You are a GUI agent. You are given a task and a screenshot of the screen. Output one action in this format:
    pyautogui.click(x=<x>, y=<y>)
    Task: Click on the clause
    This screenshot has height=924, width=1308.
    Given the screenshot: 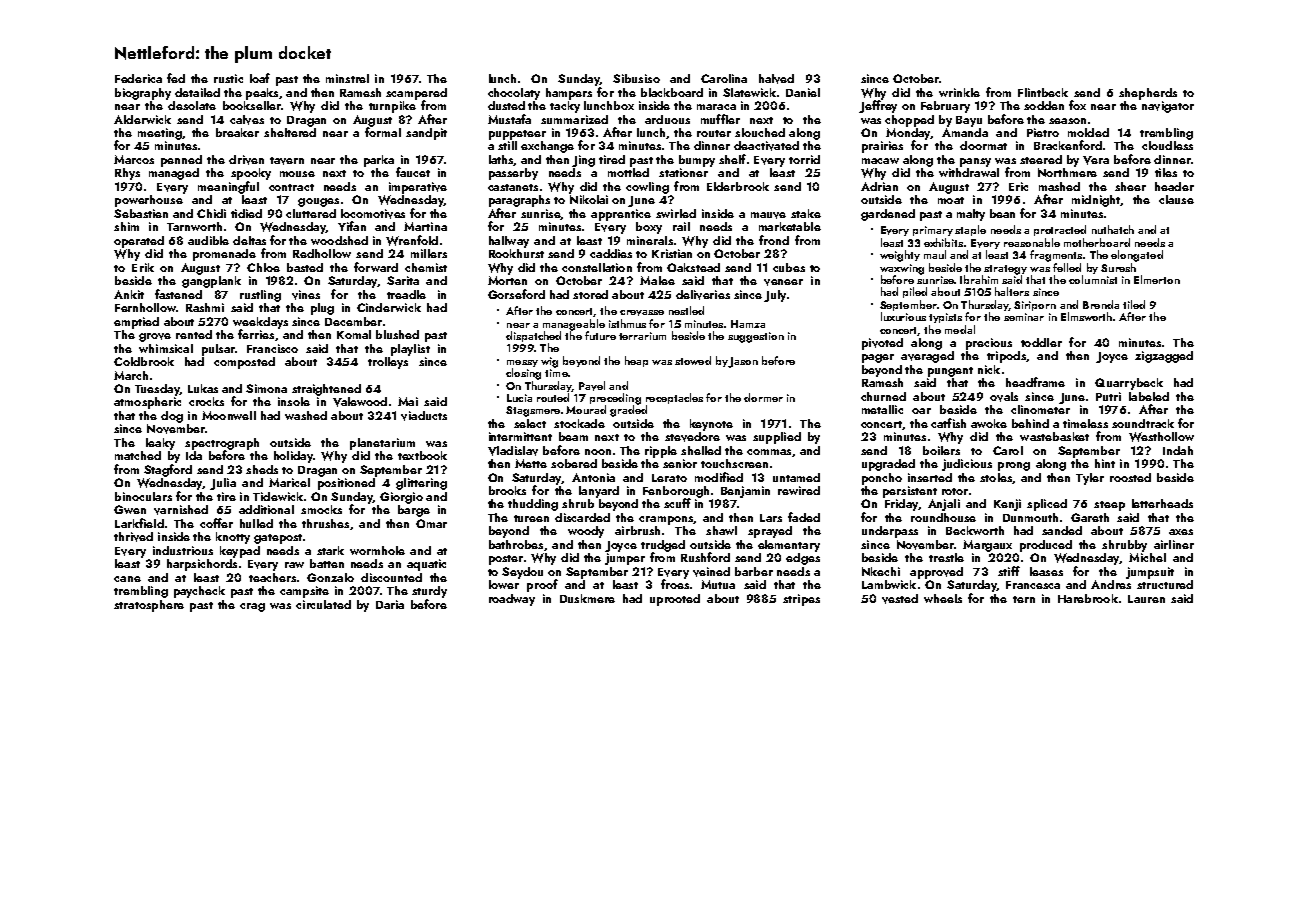 What is the action you would take?
    pyautogui.click(x=1176, y=199)
